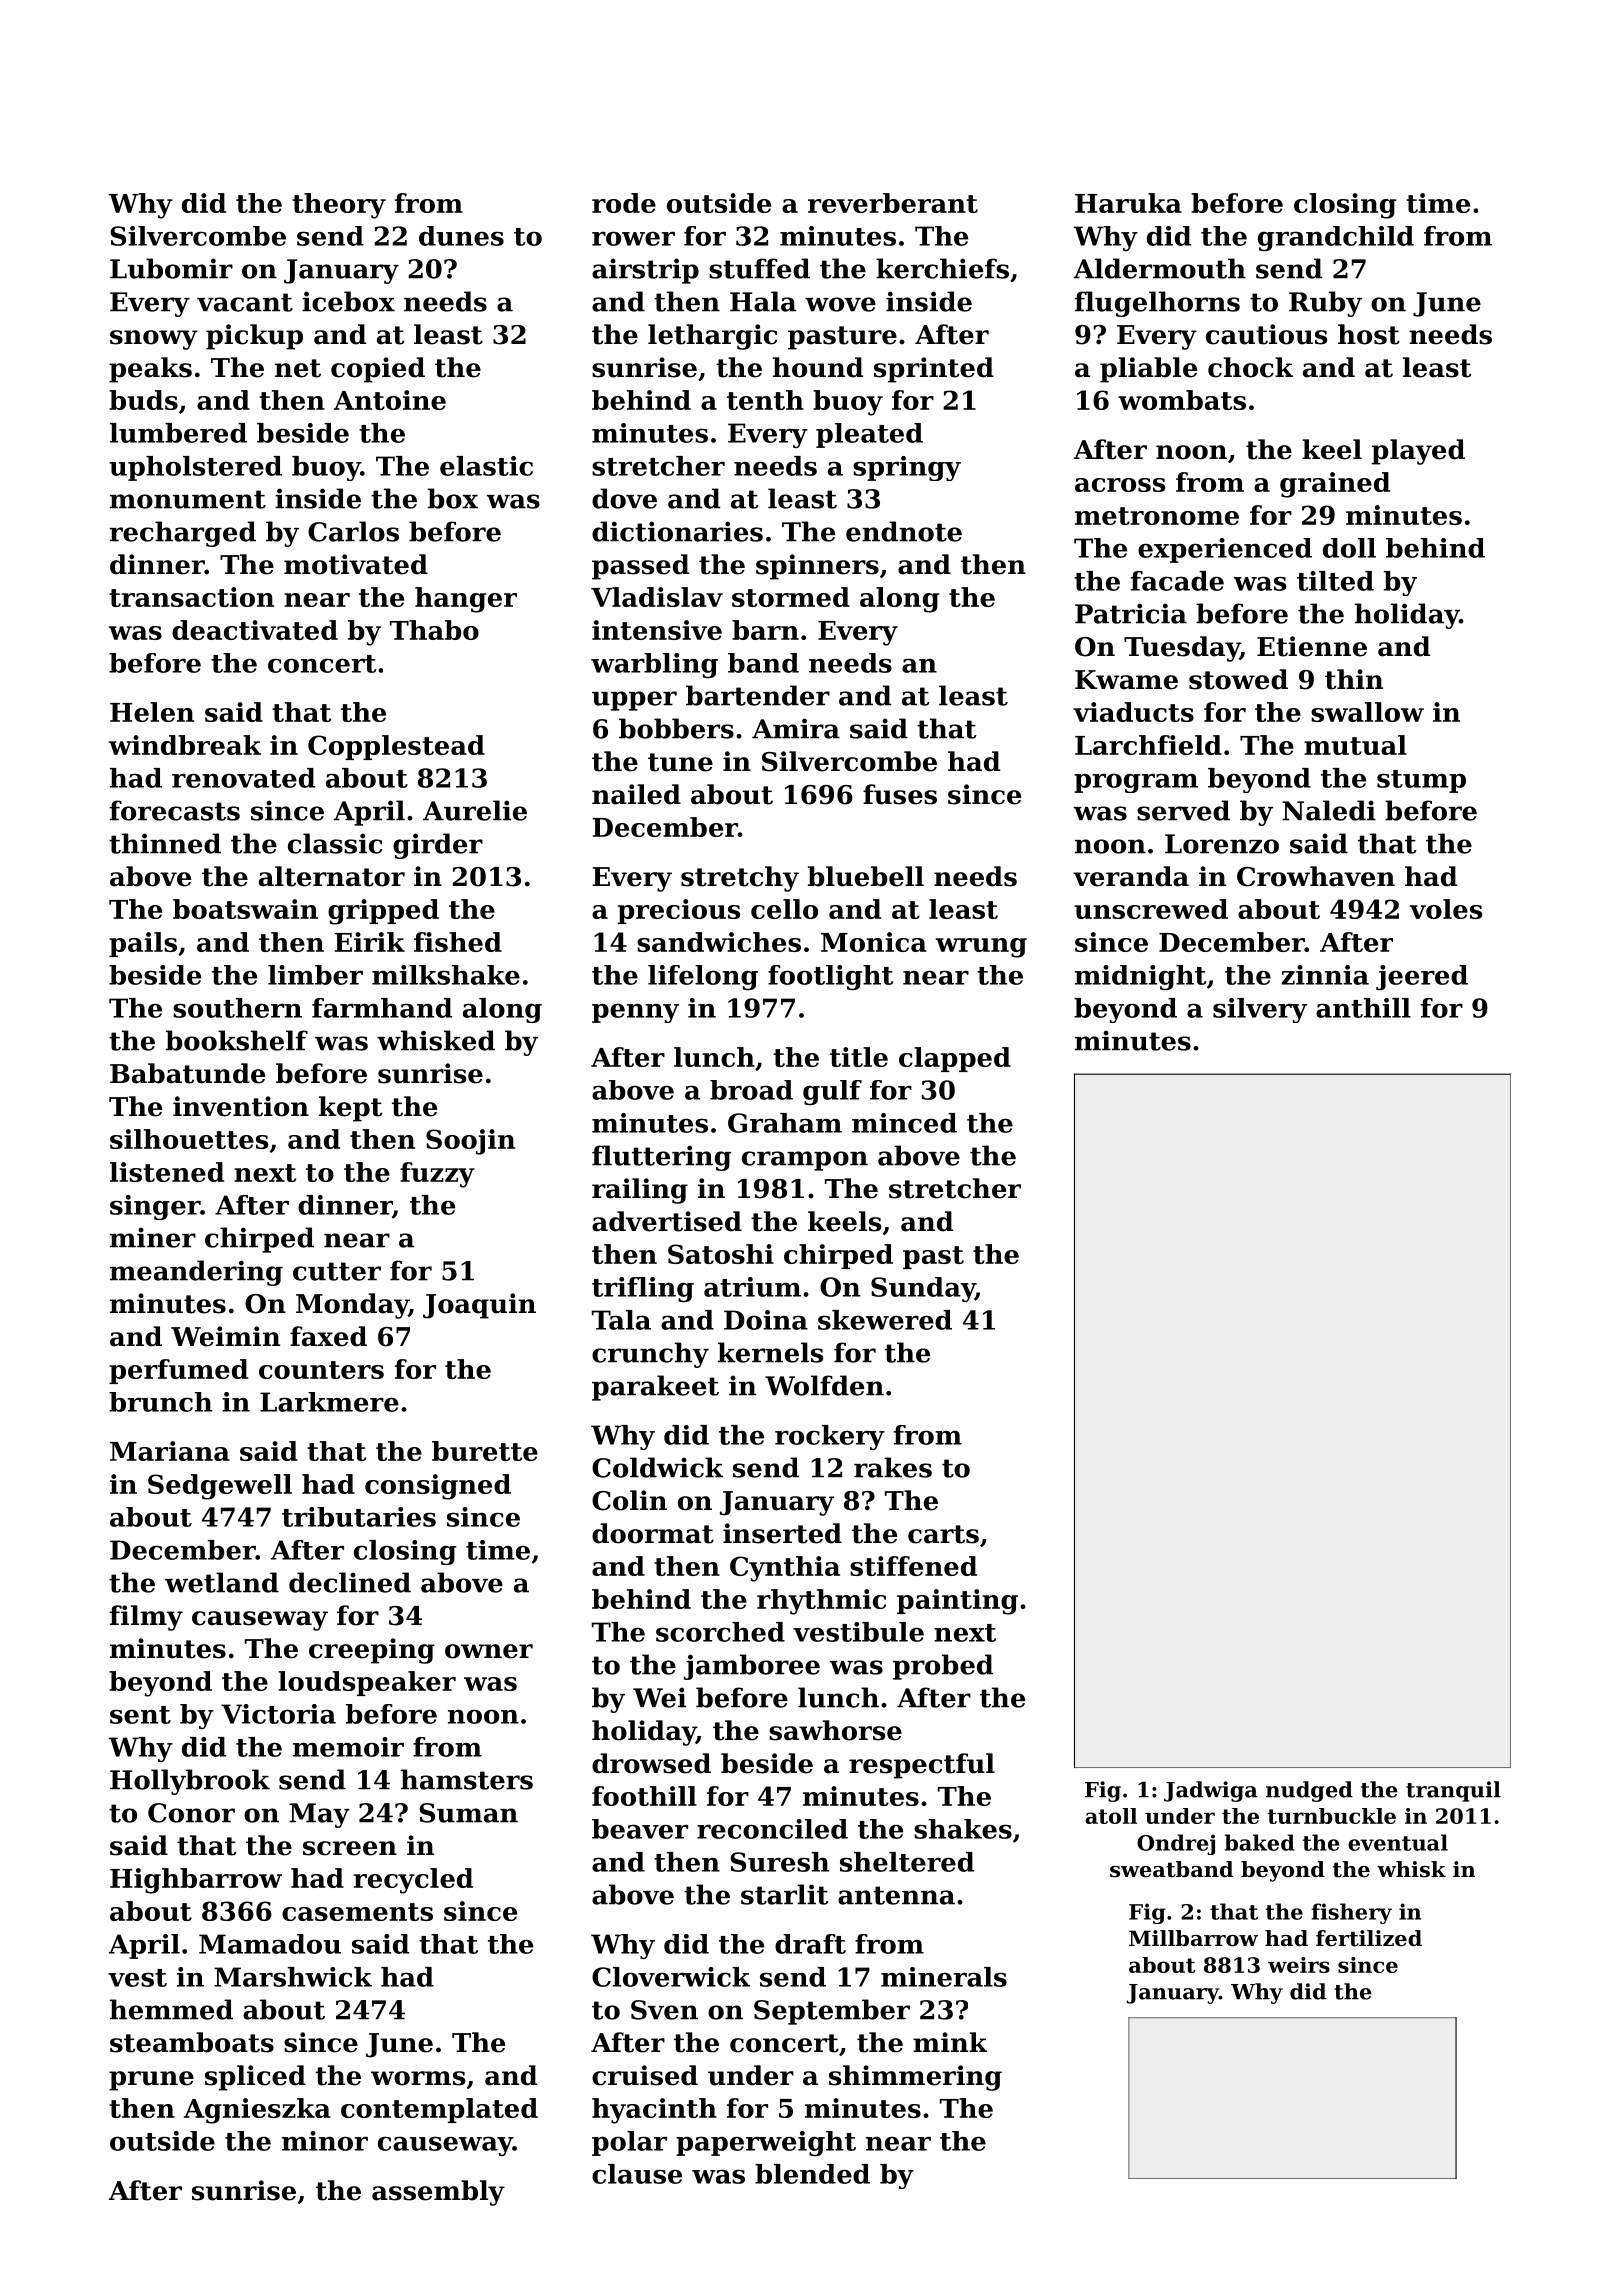 This screenshot has width=1620, height=2292. I want to click on tilted, so click(1335, 581).
